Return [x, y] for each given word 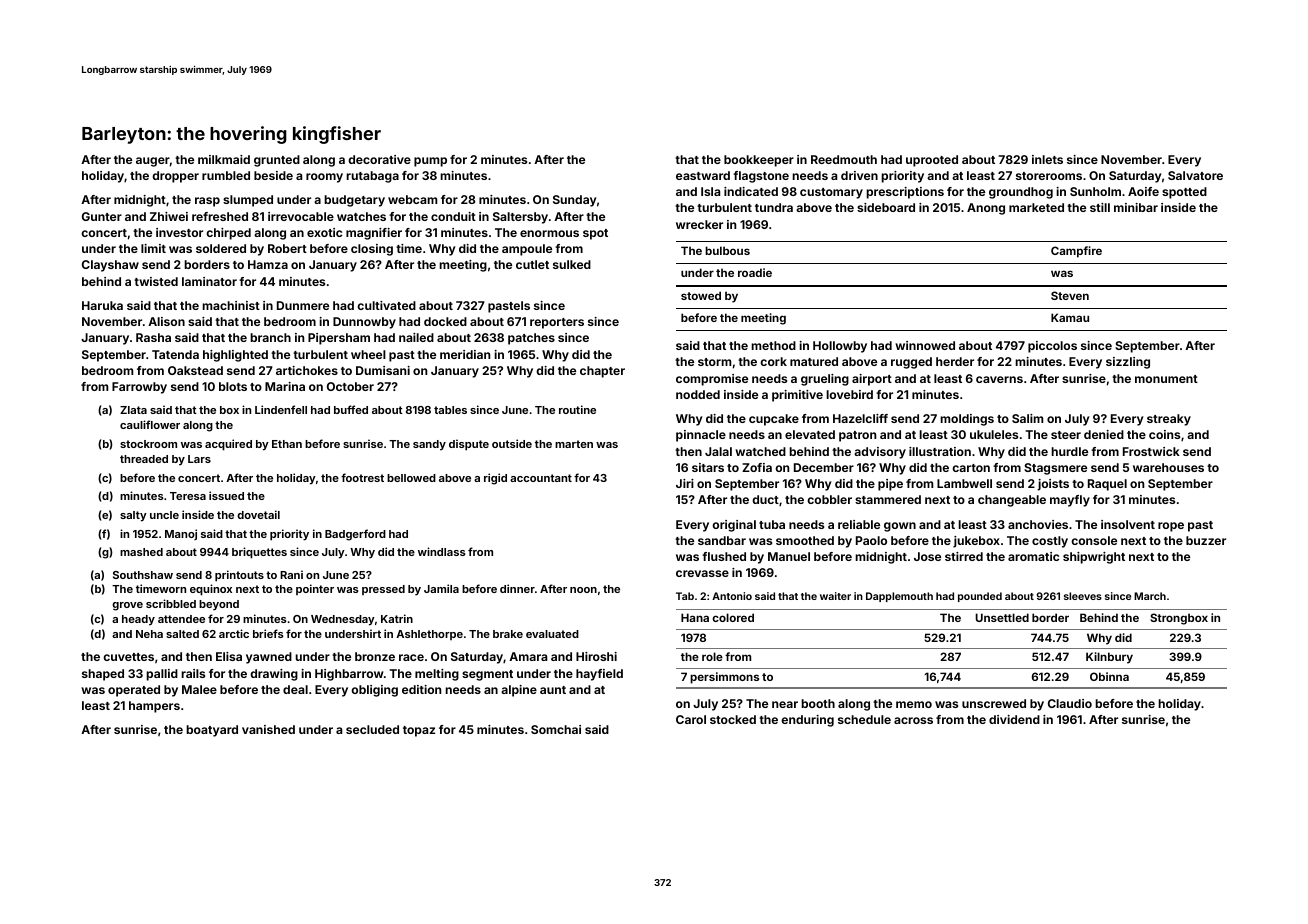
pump [430, 162]
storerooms [1049, 176]
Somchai [556, 729]
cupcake [774, 420]
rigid [495, 479]
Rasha [153, 337]
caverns [999, 379]
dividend [1014, 719]
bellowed [411, 478]
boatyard [212, 731]
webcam [412, 199]
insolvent [1128, 524]
